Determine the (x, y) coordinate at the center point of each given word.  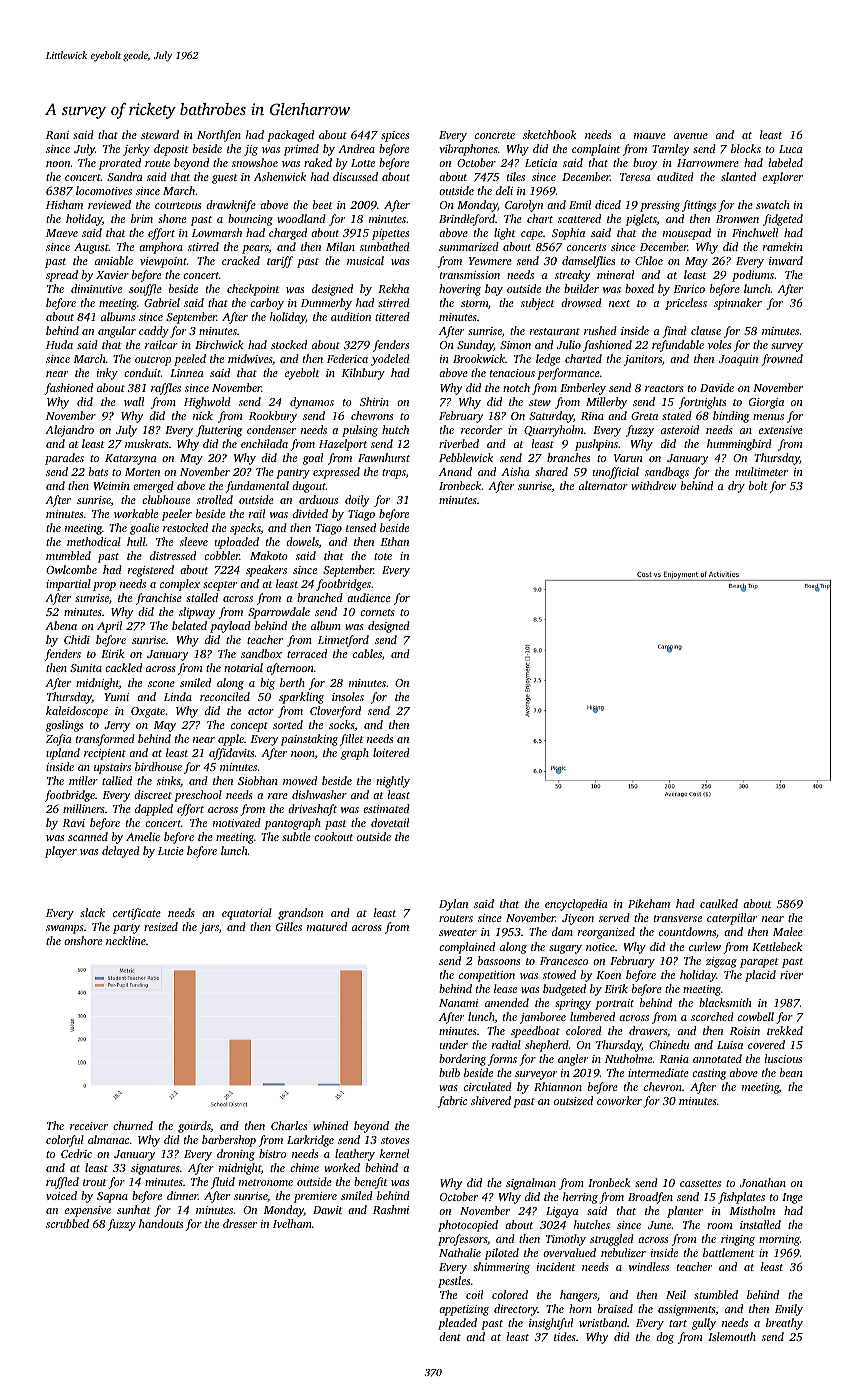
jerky (136, 150)
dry (736, 487)
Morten (142, 472)
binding (731, 417)
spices (395, 136)
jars (209, 928)
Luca (791, 149)
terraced (307, 653)
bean (791, 1072)
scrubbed (67, 1223)
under (454, 1044)
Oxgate (148, 712)
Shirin (374, 401)
